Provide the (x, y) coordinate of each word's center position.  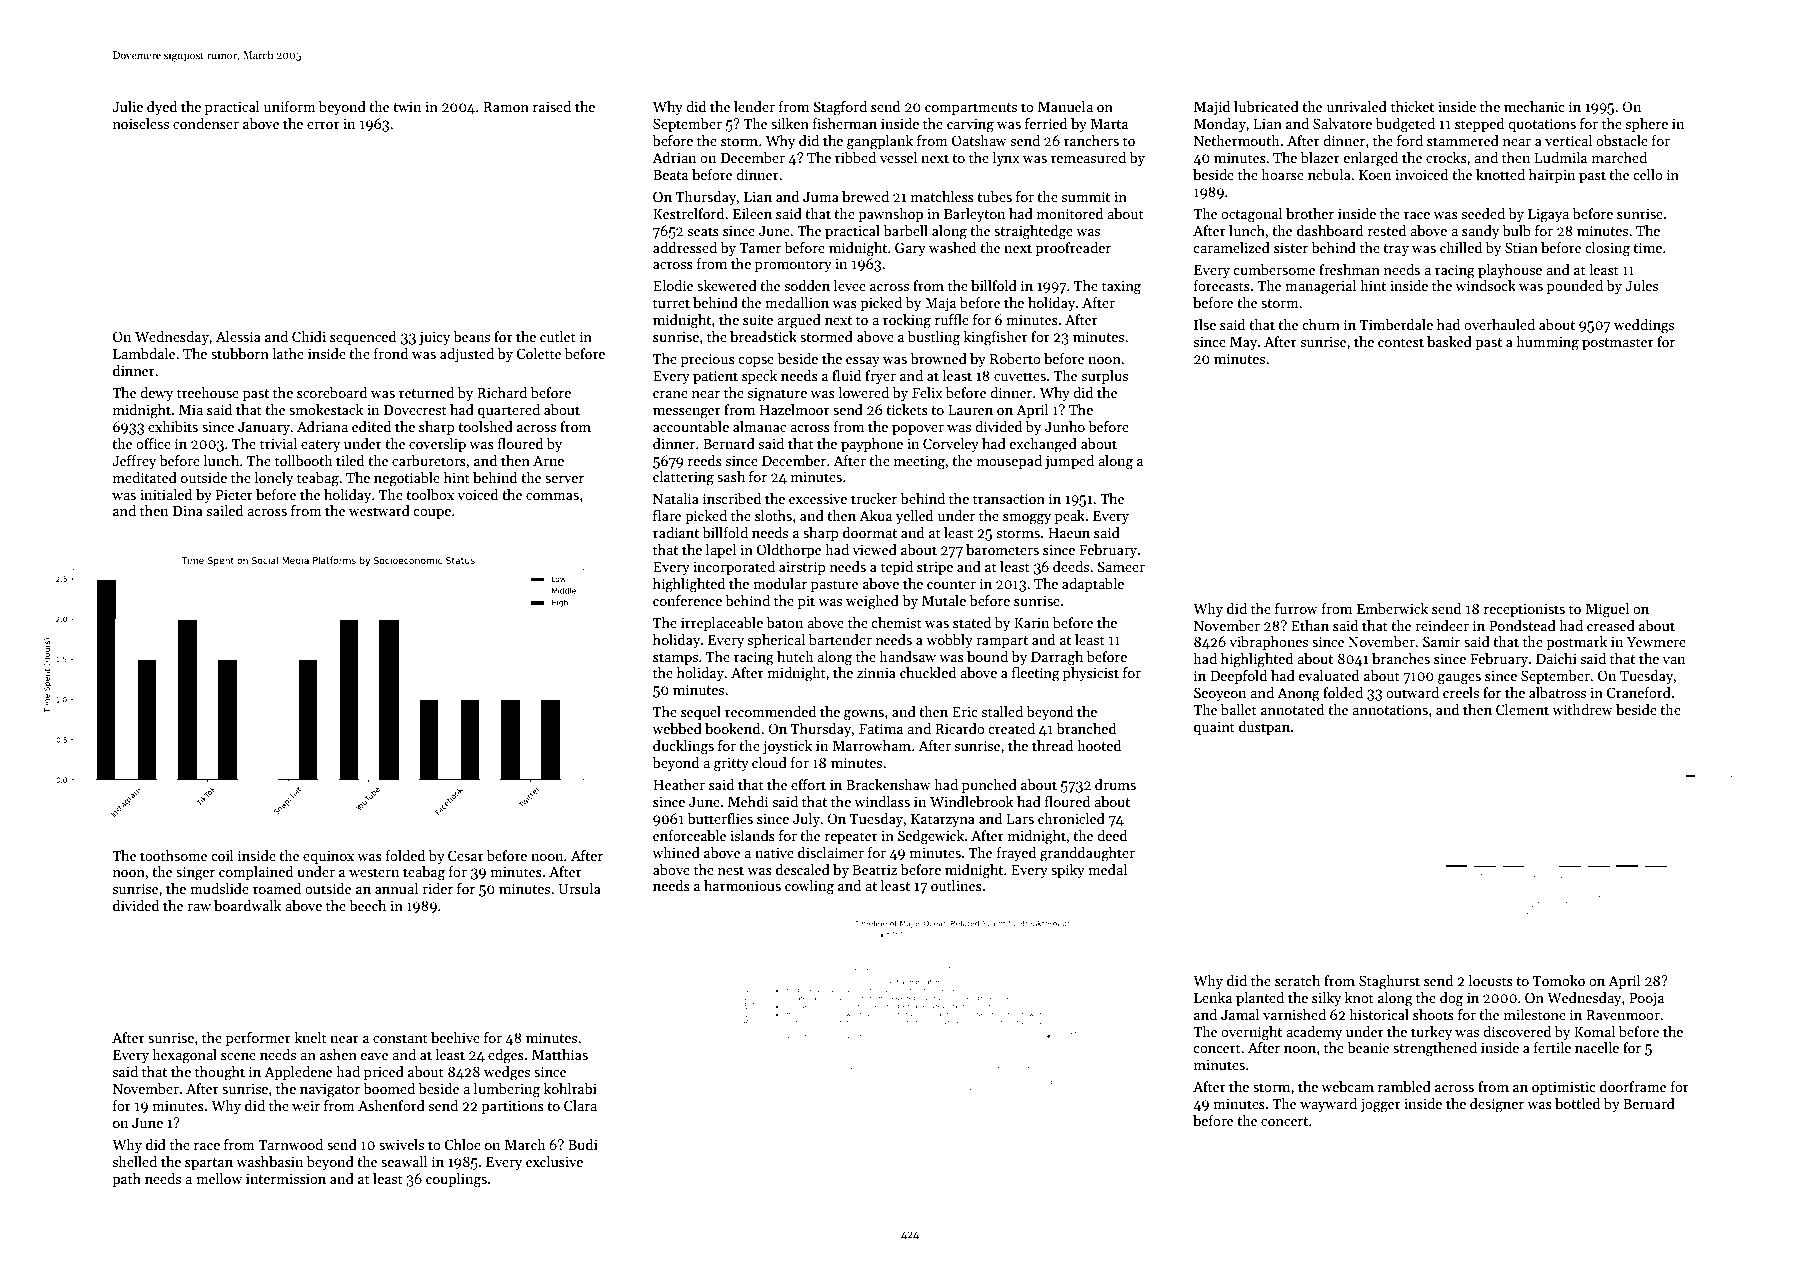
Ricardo (960, 728)
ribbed (855, 157)
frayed (1016, 854)
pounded (1575, 287)
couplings (456, 1180)
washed (952, 247)
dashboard (1330, 230)
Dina (188, 511)
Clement (1522, 709)
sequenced (363, 338)
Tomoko (1559, 980)
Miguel (1607, 610)
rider (437, 888)
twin (407, 107)
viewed (874, 549)
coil (222, 855)
